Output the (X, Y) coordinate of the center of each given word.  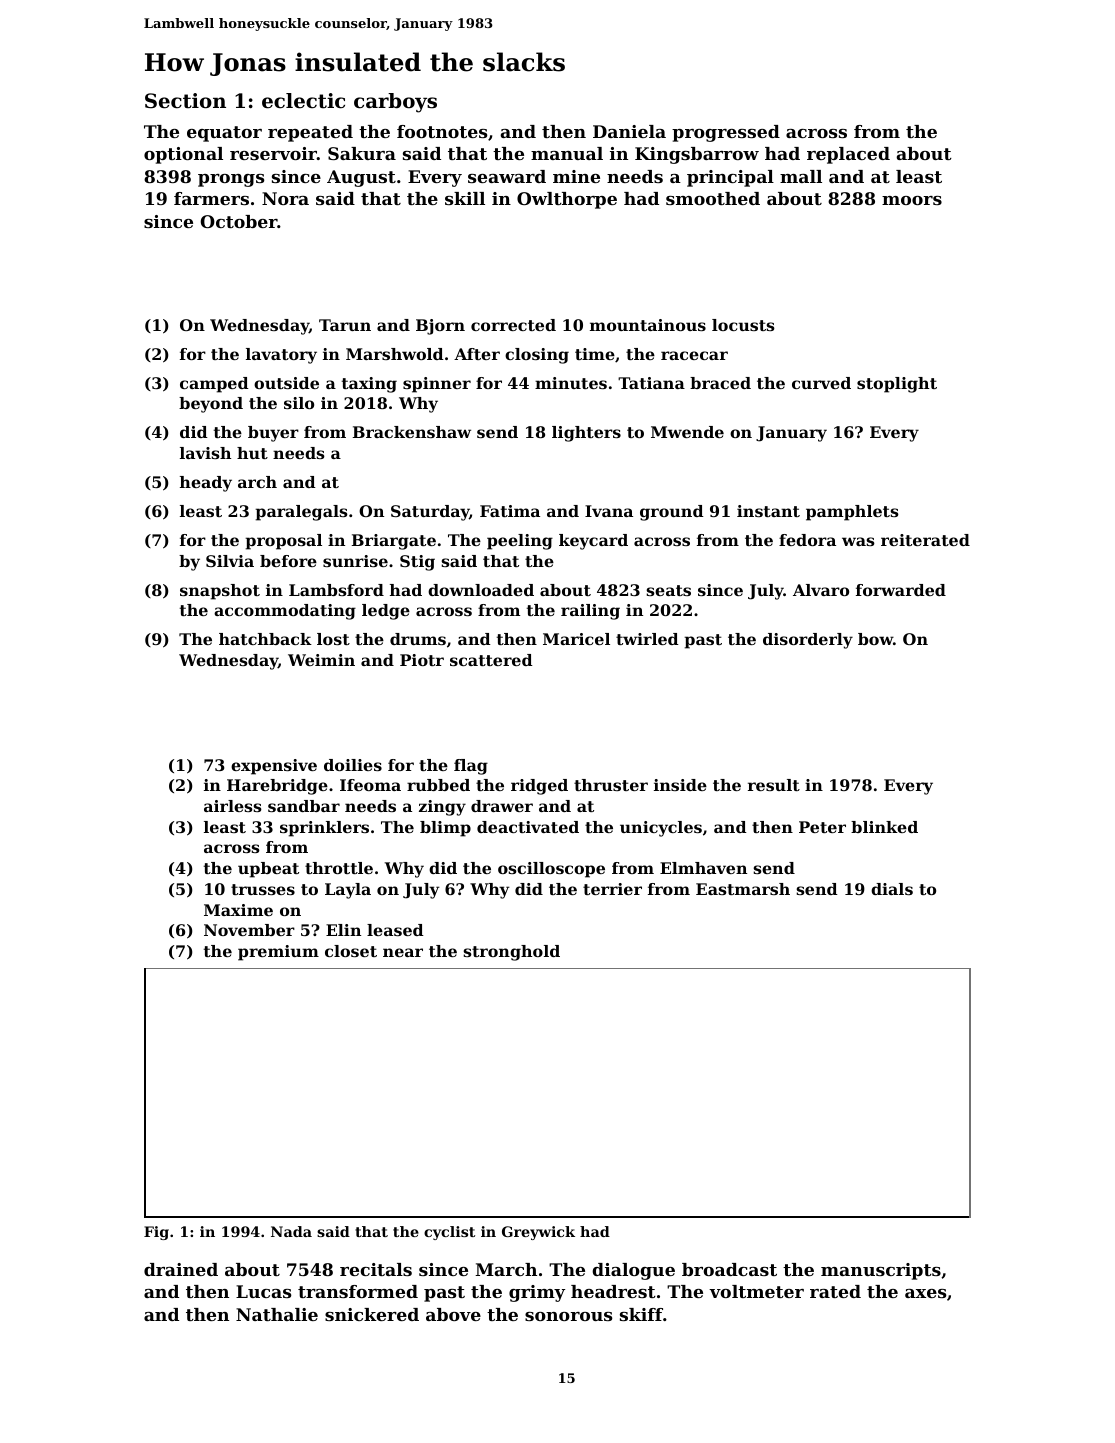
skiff (641, 1314)
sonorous (568, 1316)
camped (214, 385)
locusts (743, 325)
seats (668, 590)
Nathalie (277, 1314)
